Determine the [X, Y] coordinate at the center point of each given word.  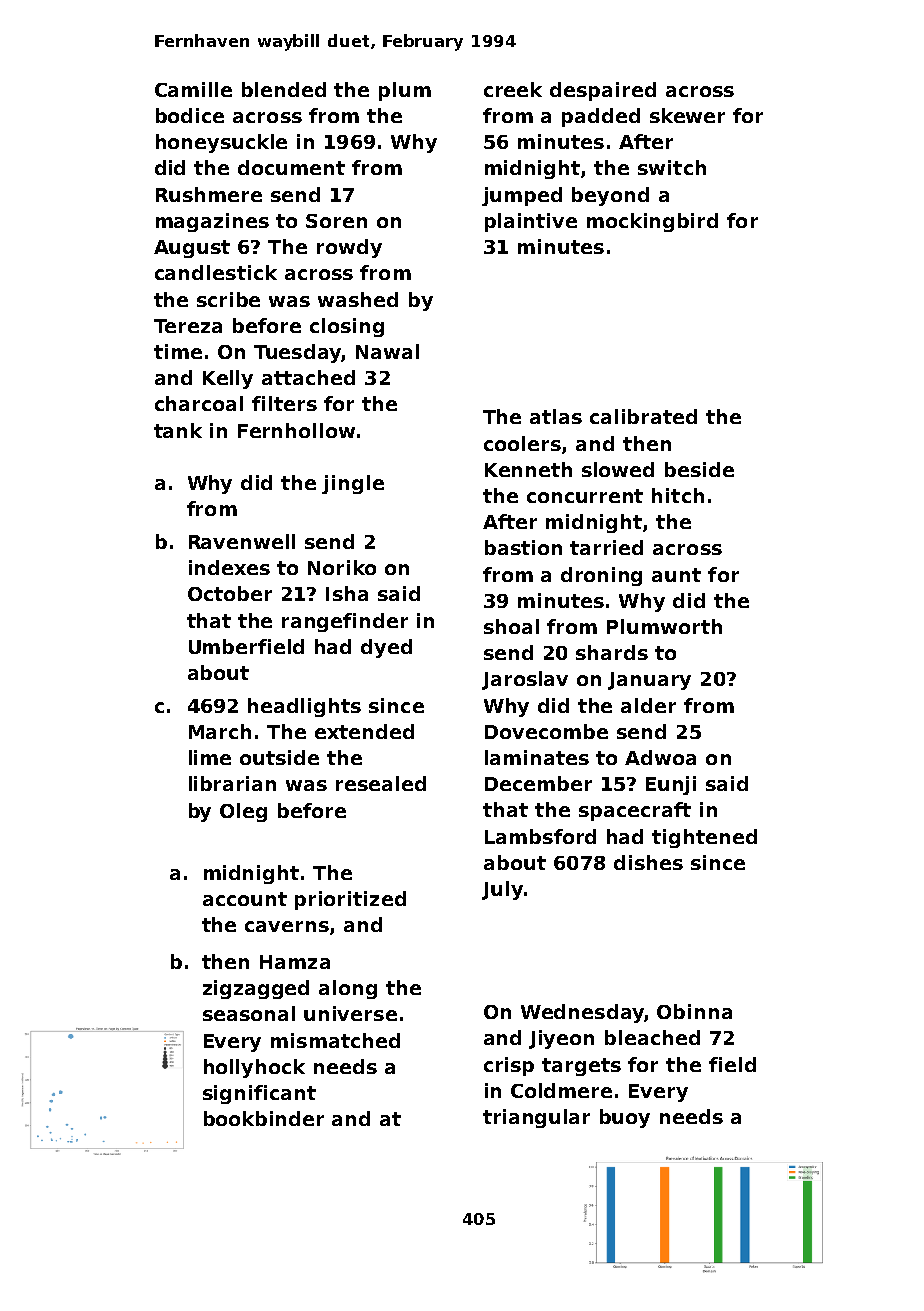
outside [279, 757]
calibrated [643, 416]
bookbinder [264, 1118]
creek [513, 89]
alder [648, 705]
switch [672, 167]
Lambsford [540, 836]
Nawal [387, 351]
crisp [509, 1066]
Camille [193, 89]
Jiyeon [561, 1039]
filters [284, 403]
